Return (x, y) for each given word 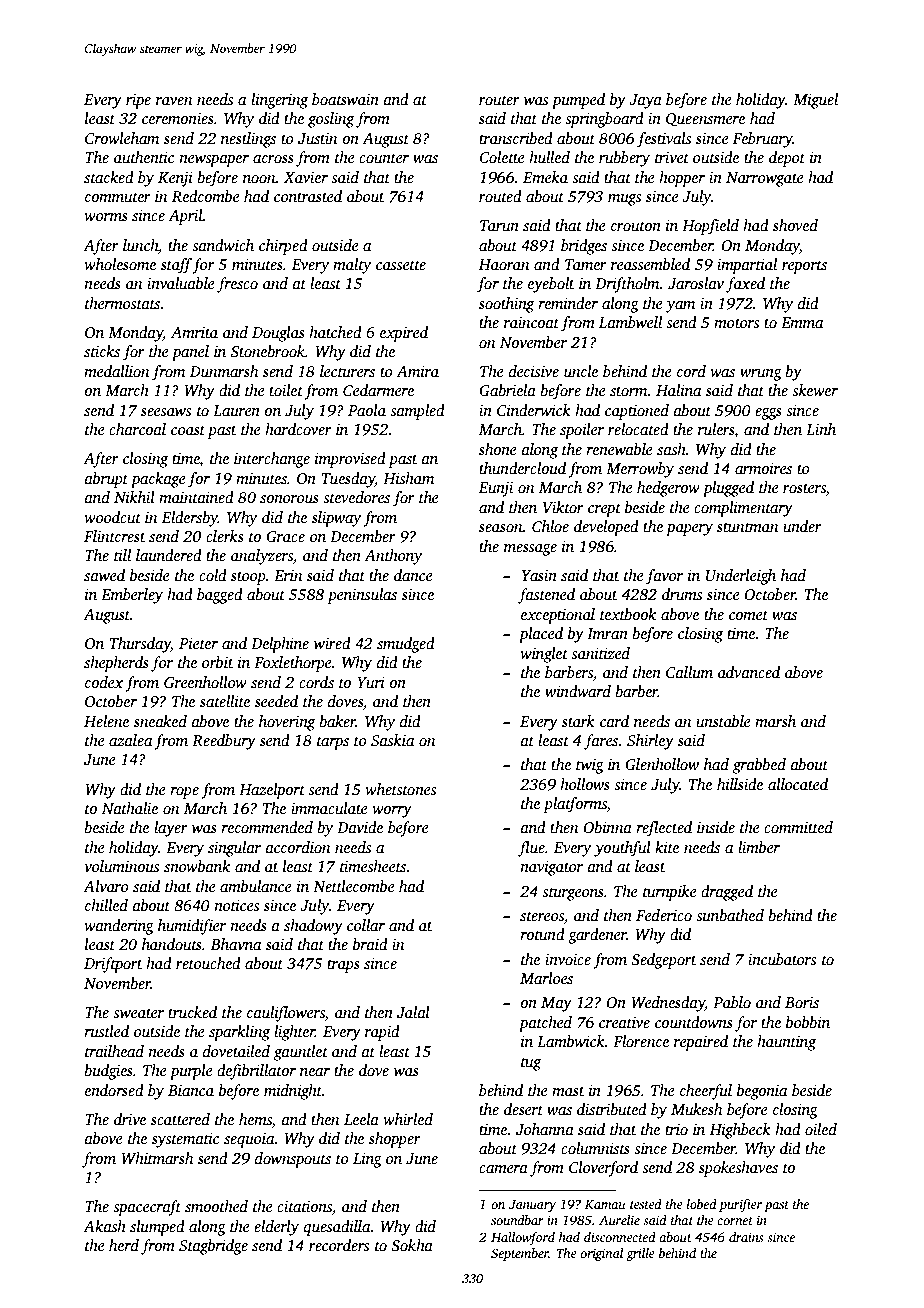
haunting (786, 1043)
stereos (542, 916)
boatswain (345, 99)
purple (191, 1072)
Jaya (645, 101)
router (499, 100)
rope (184, 793)
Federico (664, 915)
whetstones (400, 789)
